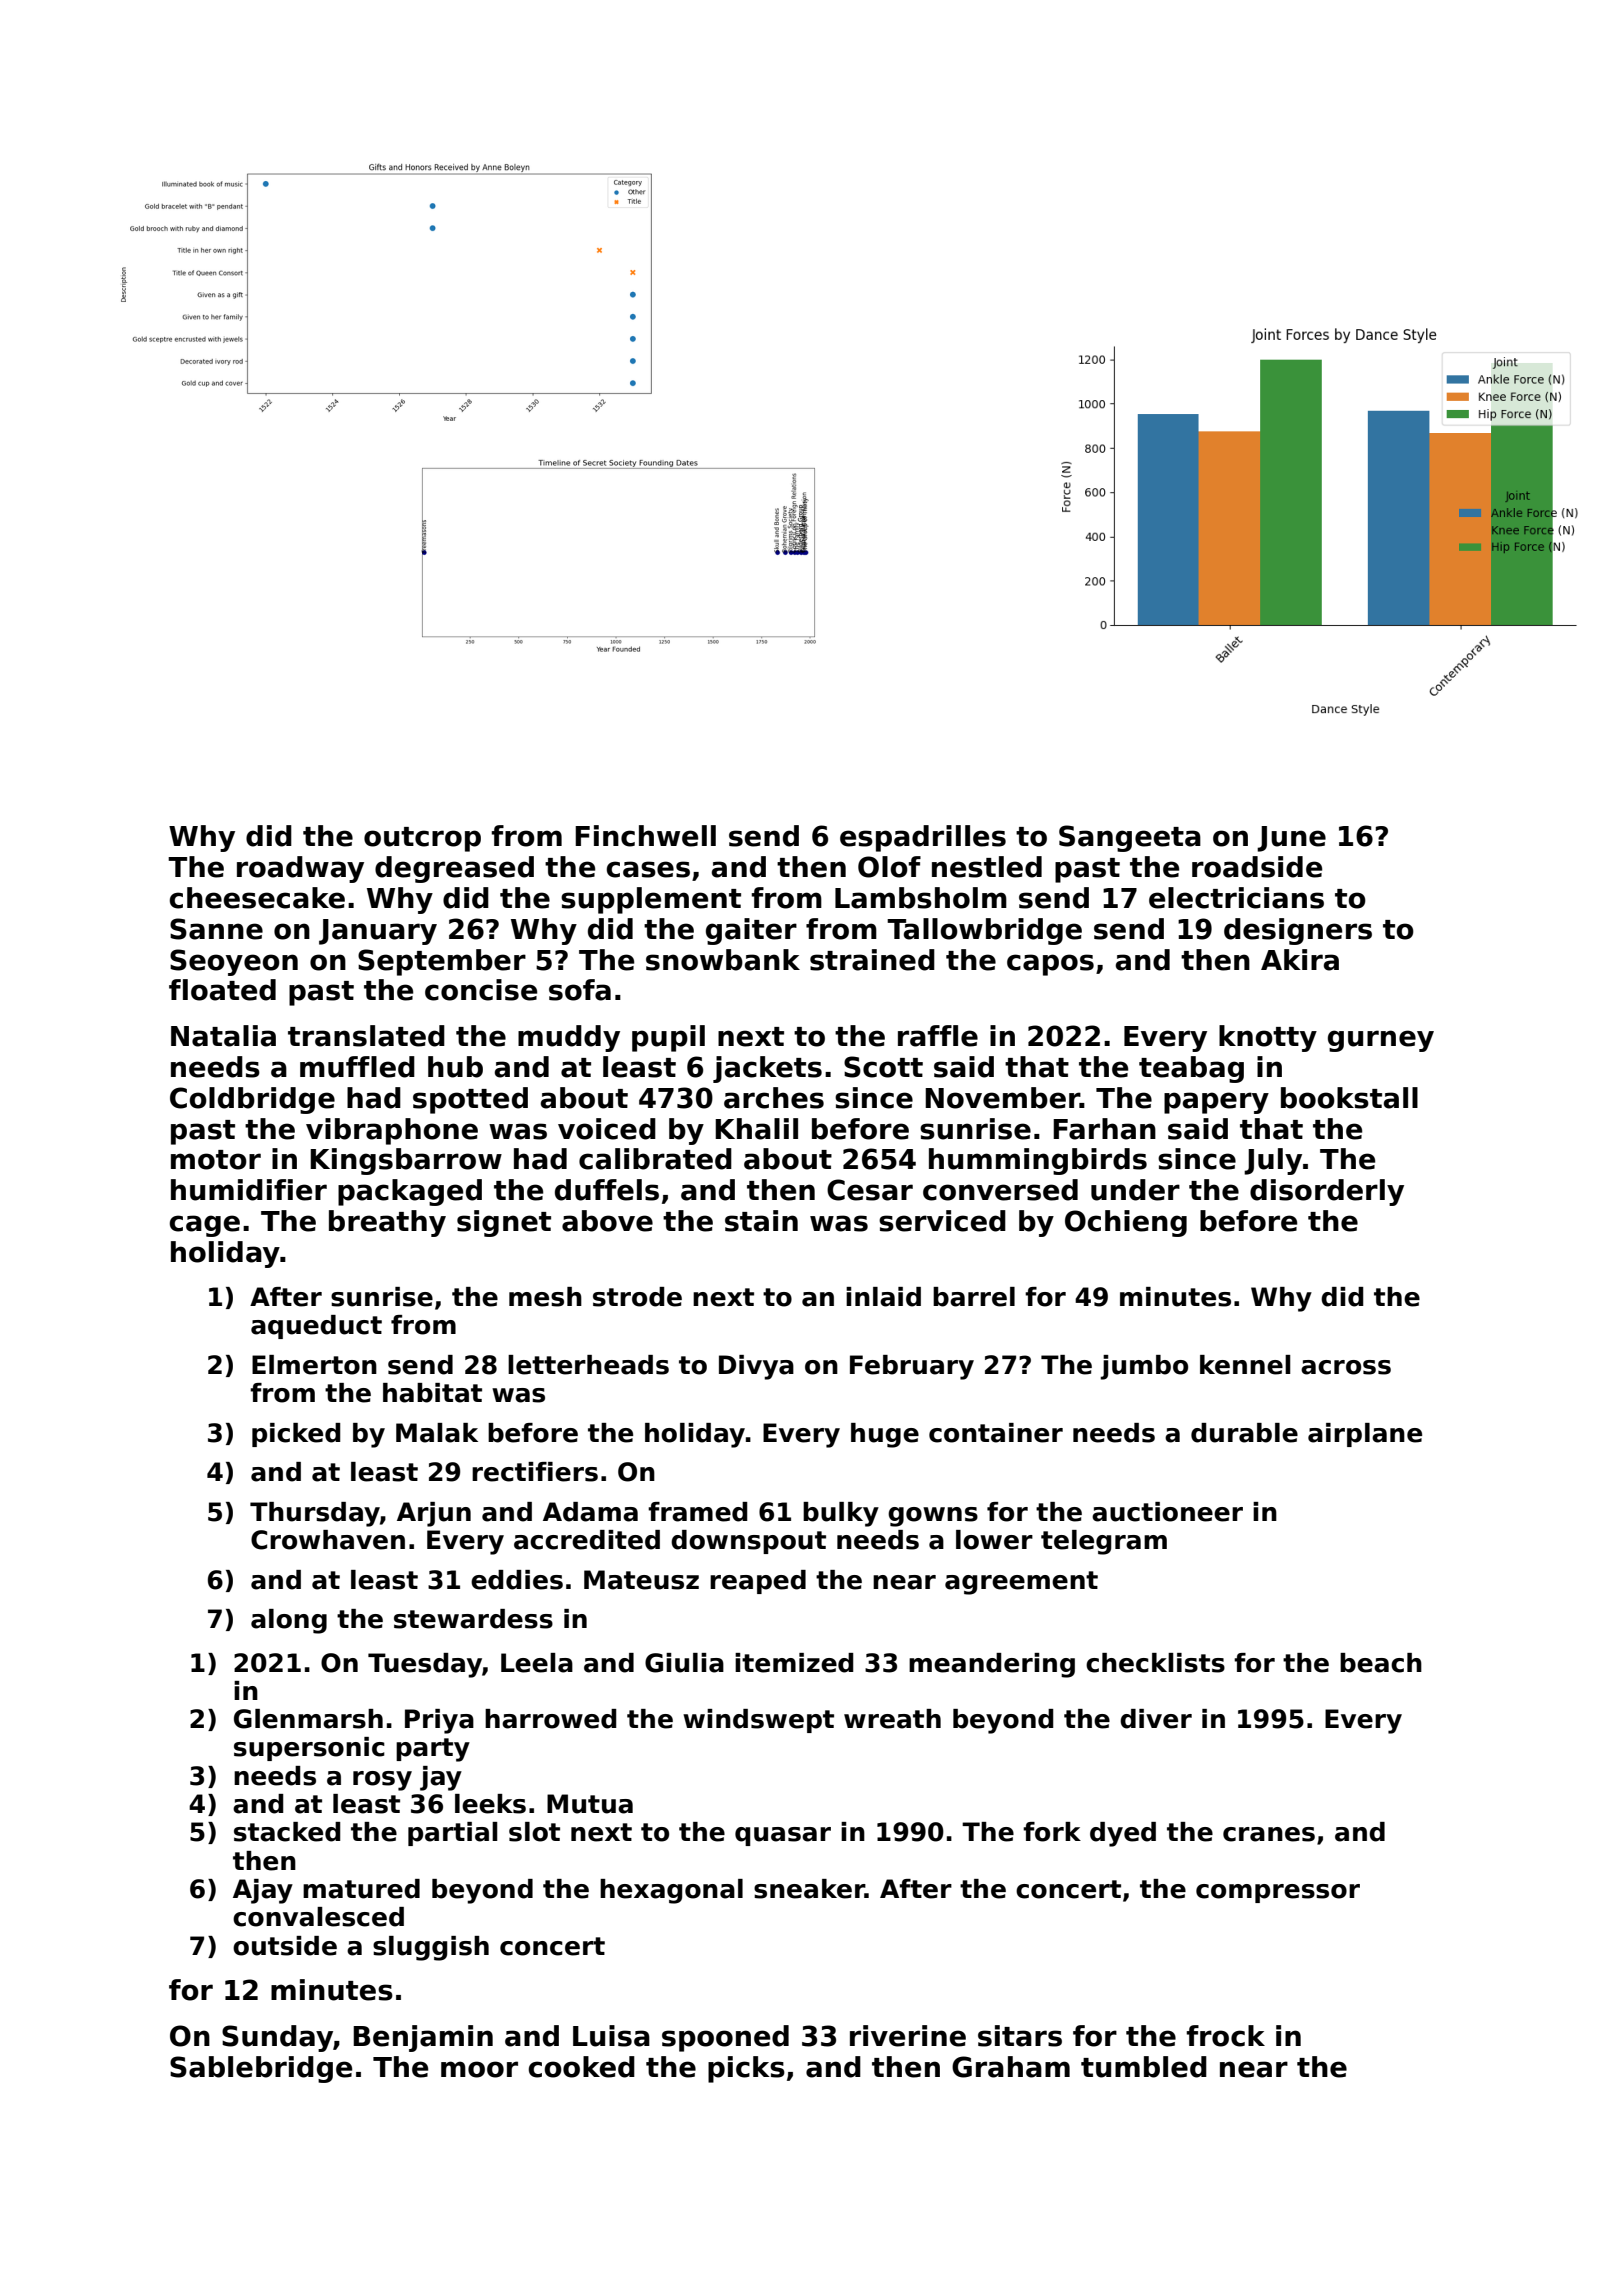 Image resolution: width=1620 pixels, height=2292 pixels. I want to click on strode, so click(637, 1297).
